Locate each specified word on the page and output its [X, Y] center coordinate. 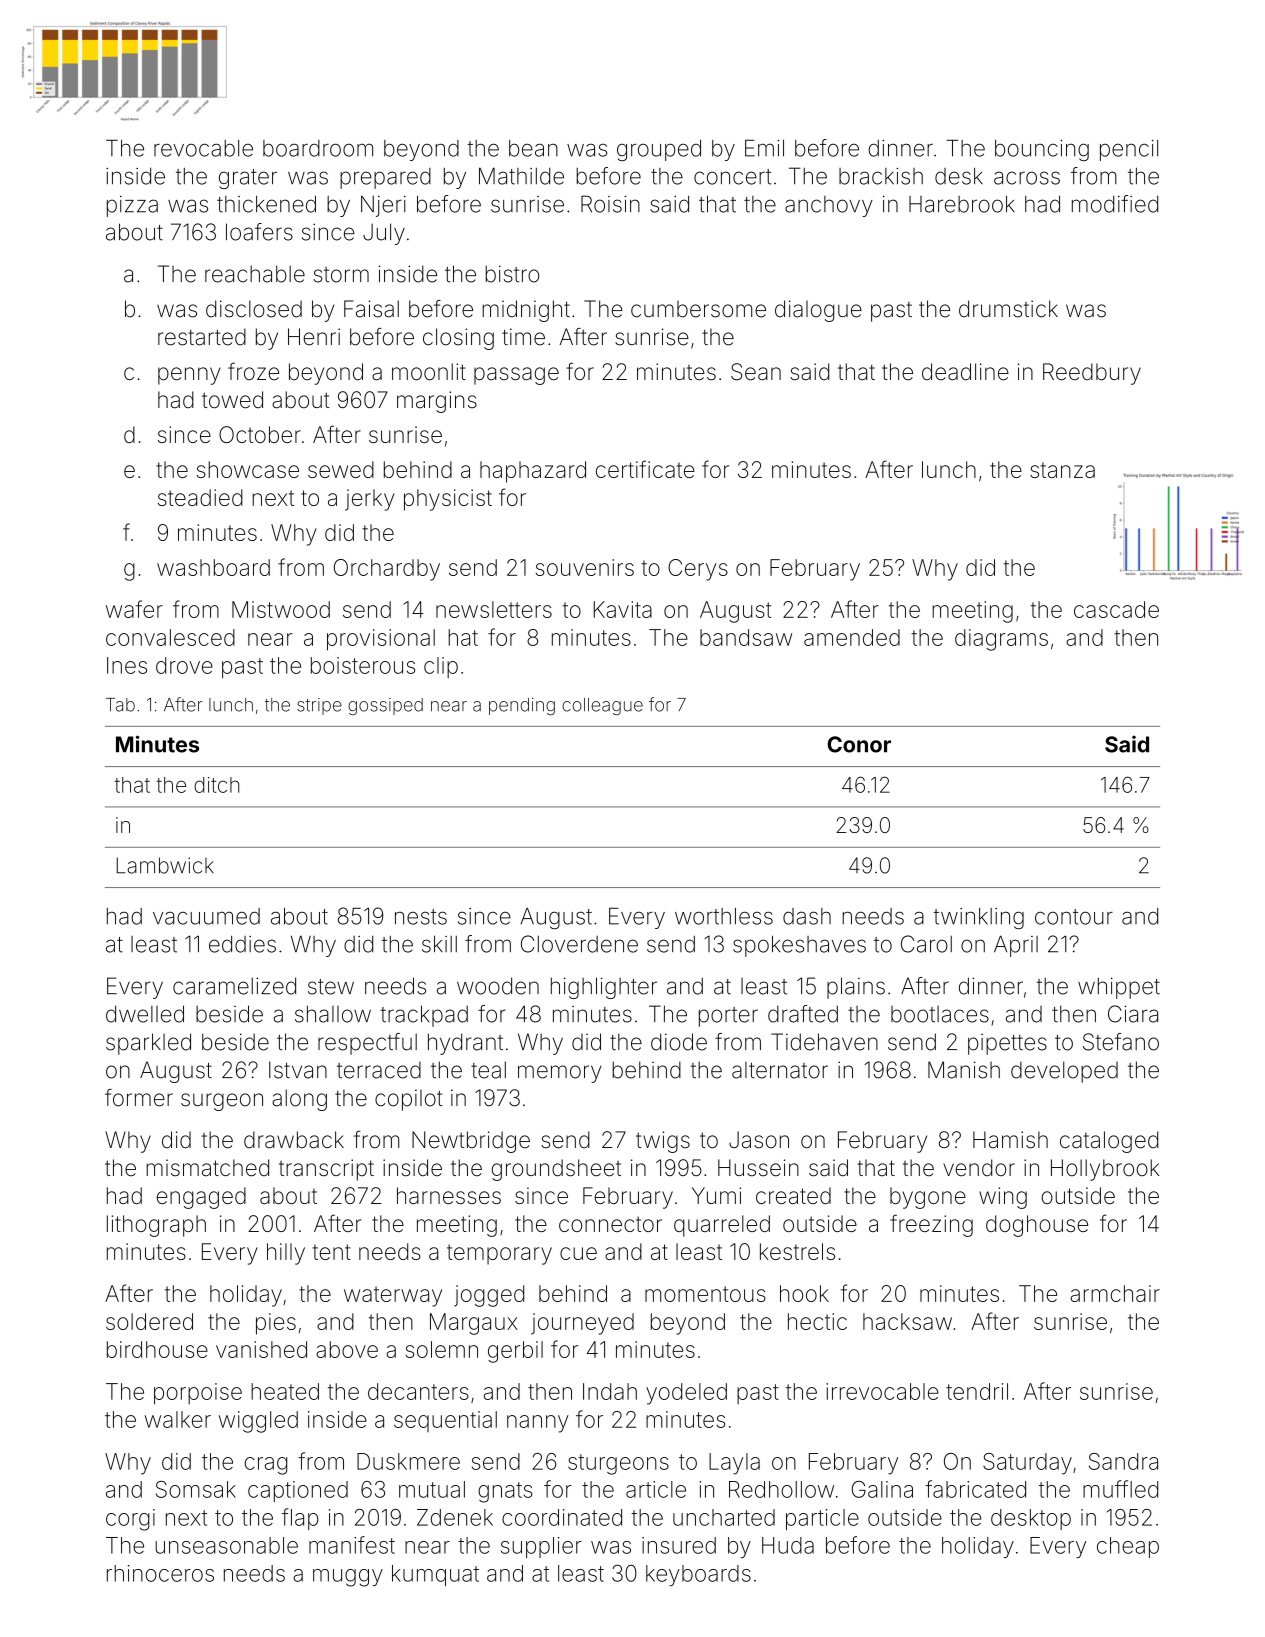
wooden [498, 986]
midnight [526, 311]
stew [331, 987]
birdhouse [157, 1349]
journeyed [582, 1324]
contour [1074, 917]
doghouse [1037, 1226]
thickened [266, 204]
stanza [1062, 470]
